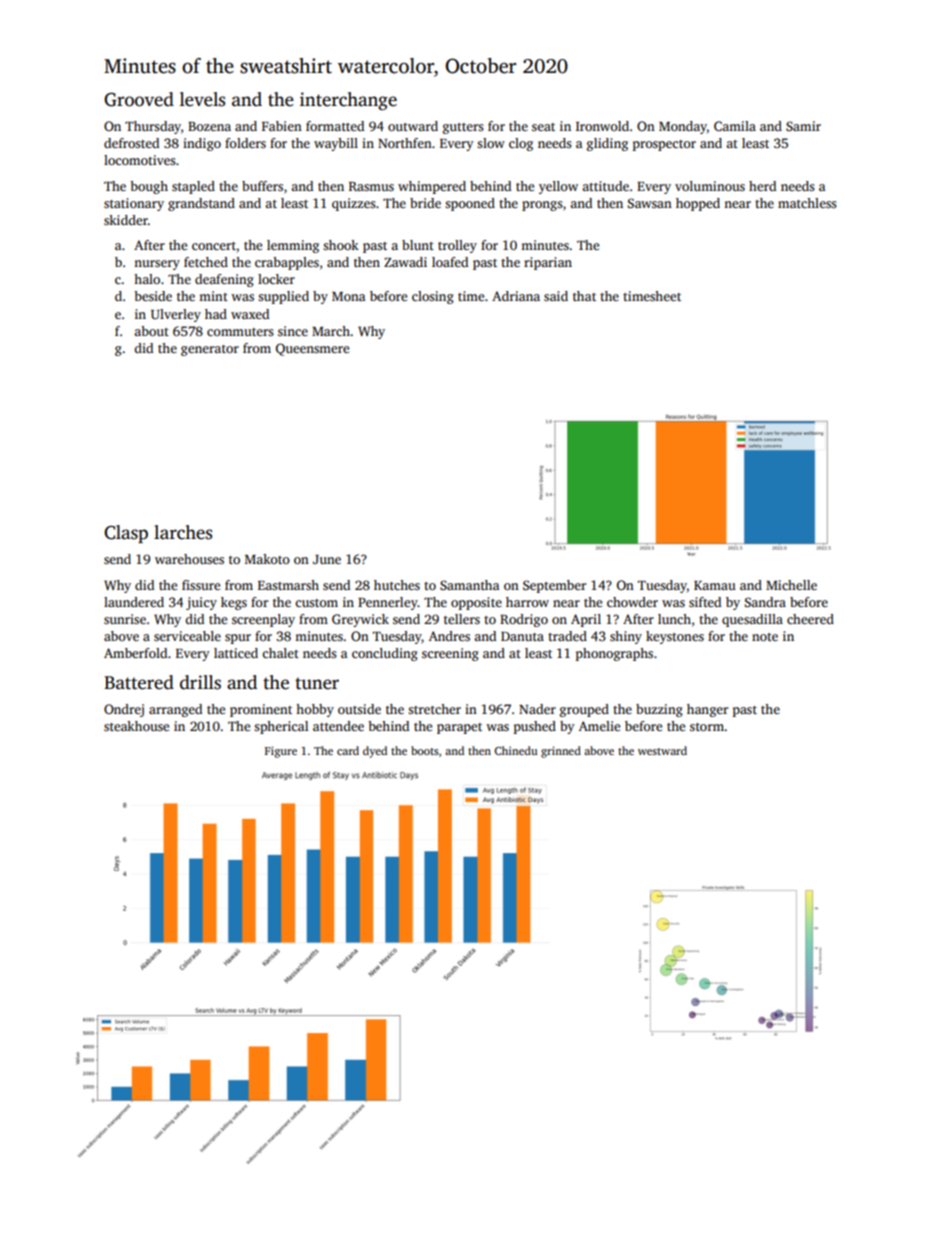  I want to click on Samir, so click(803, 126).
